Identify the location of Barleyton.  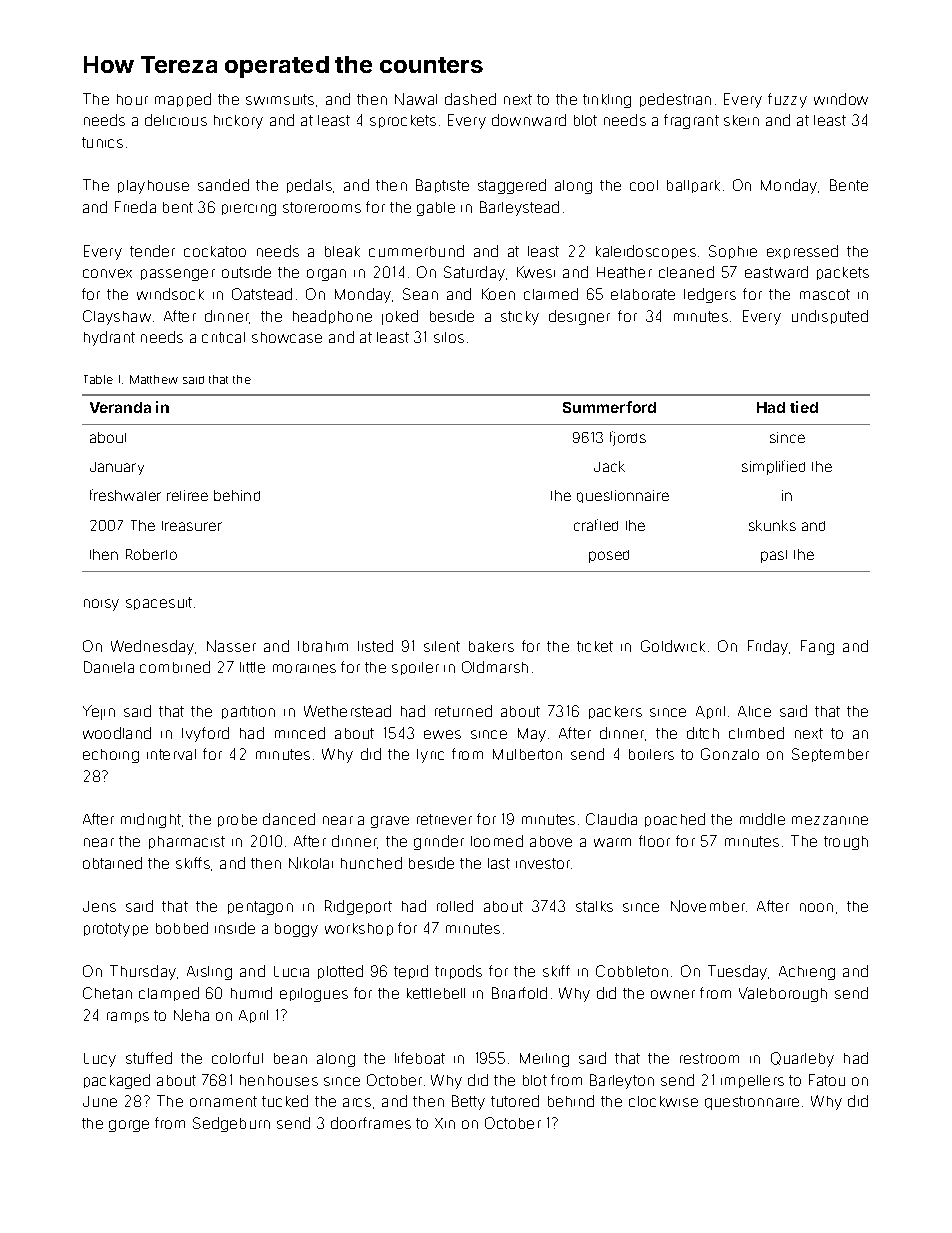
(622, 1081).
